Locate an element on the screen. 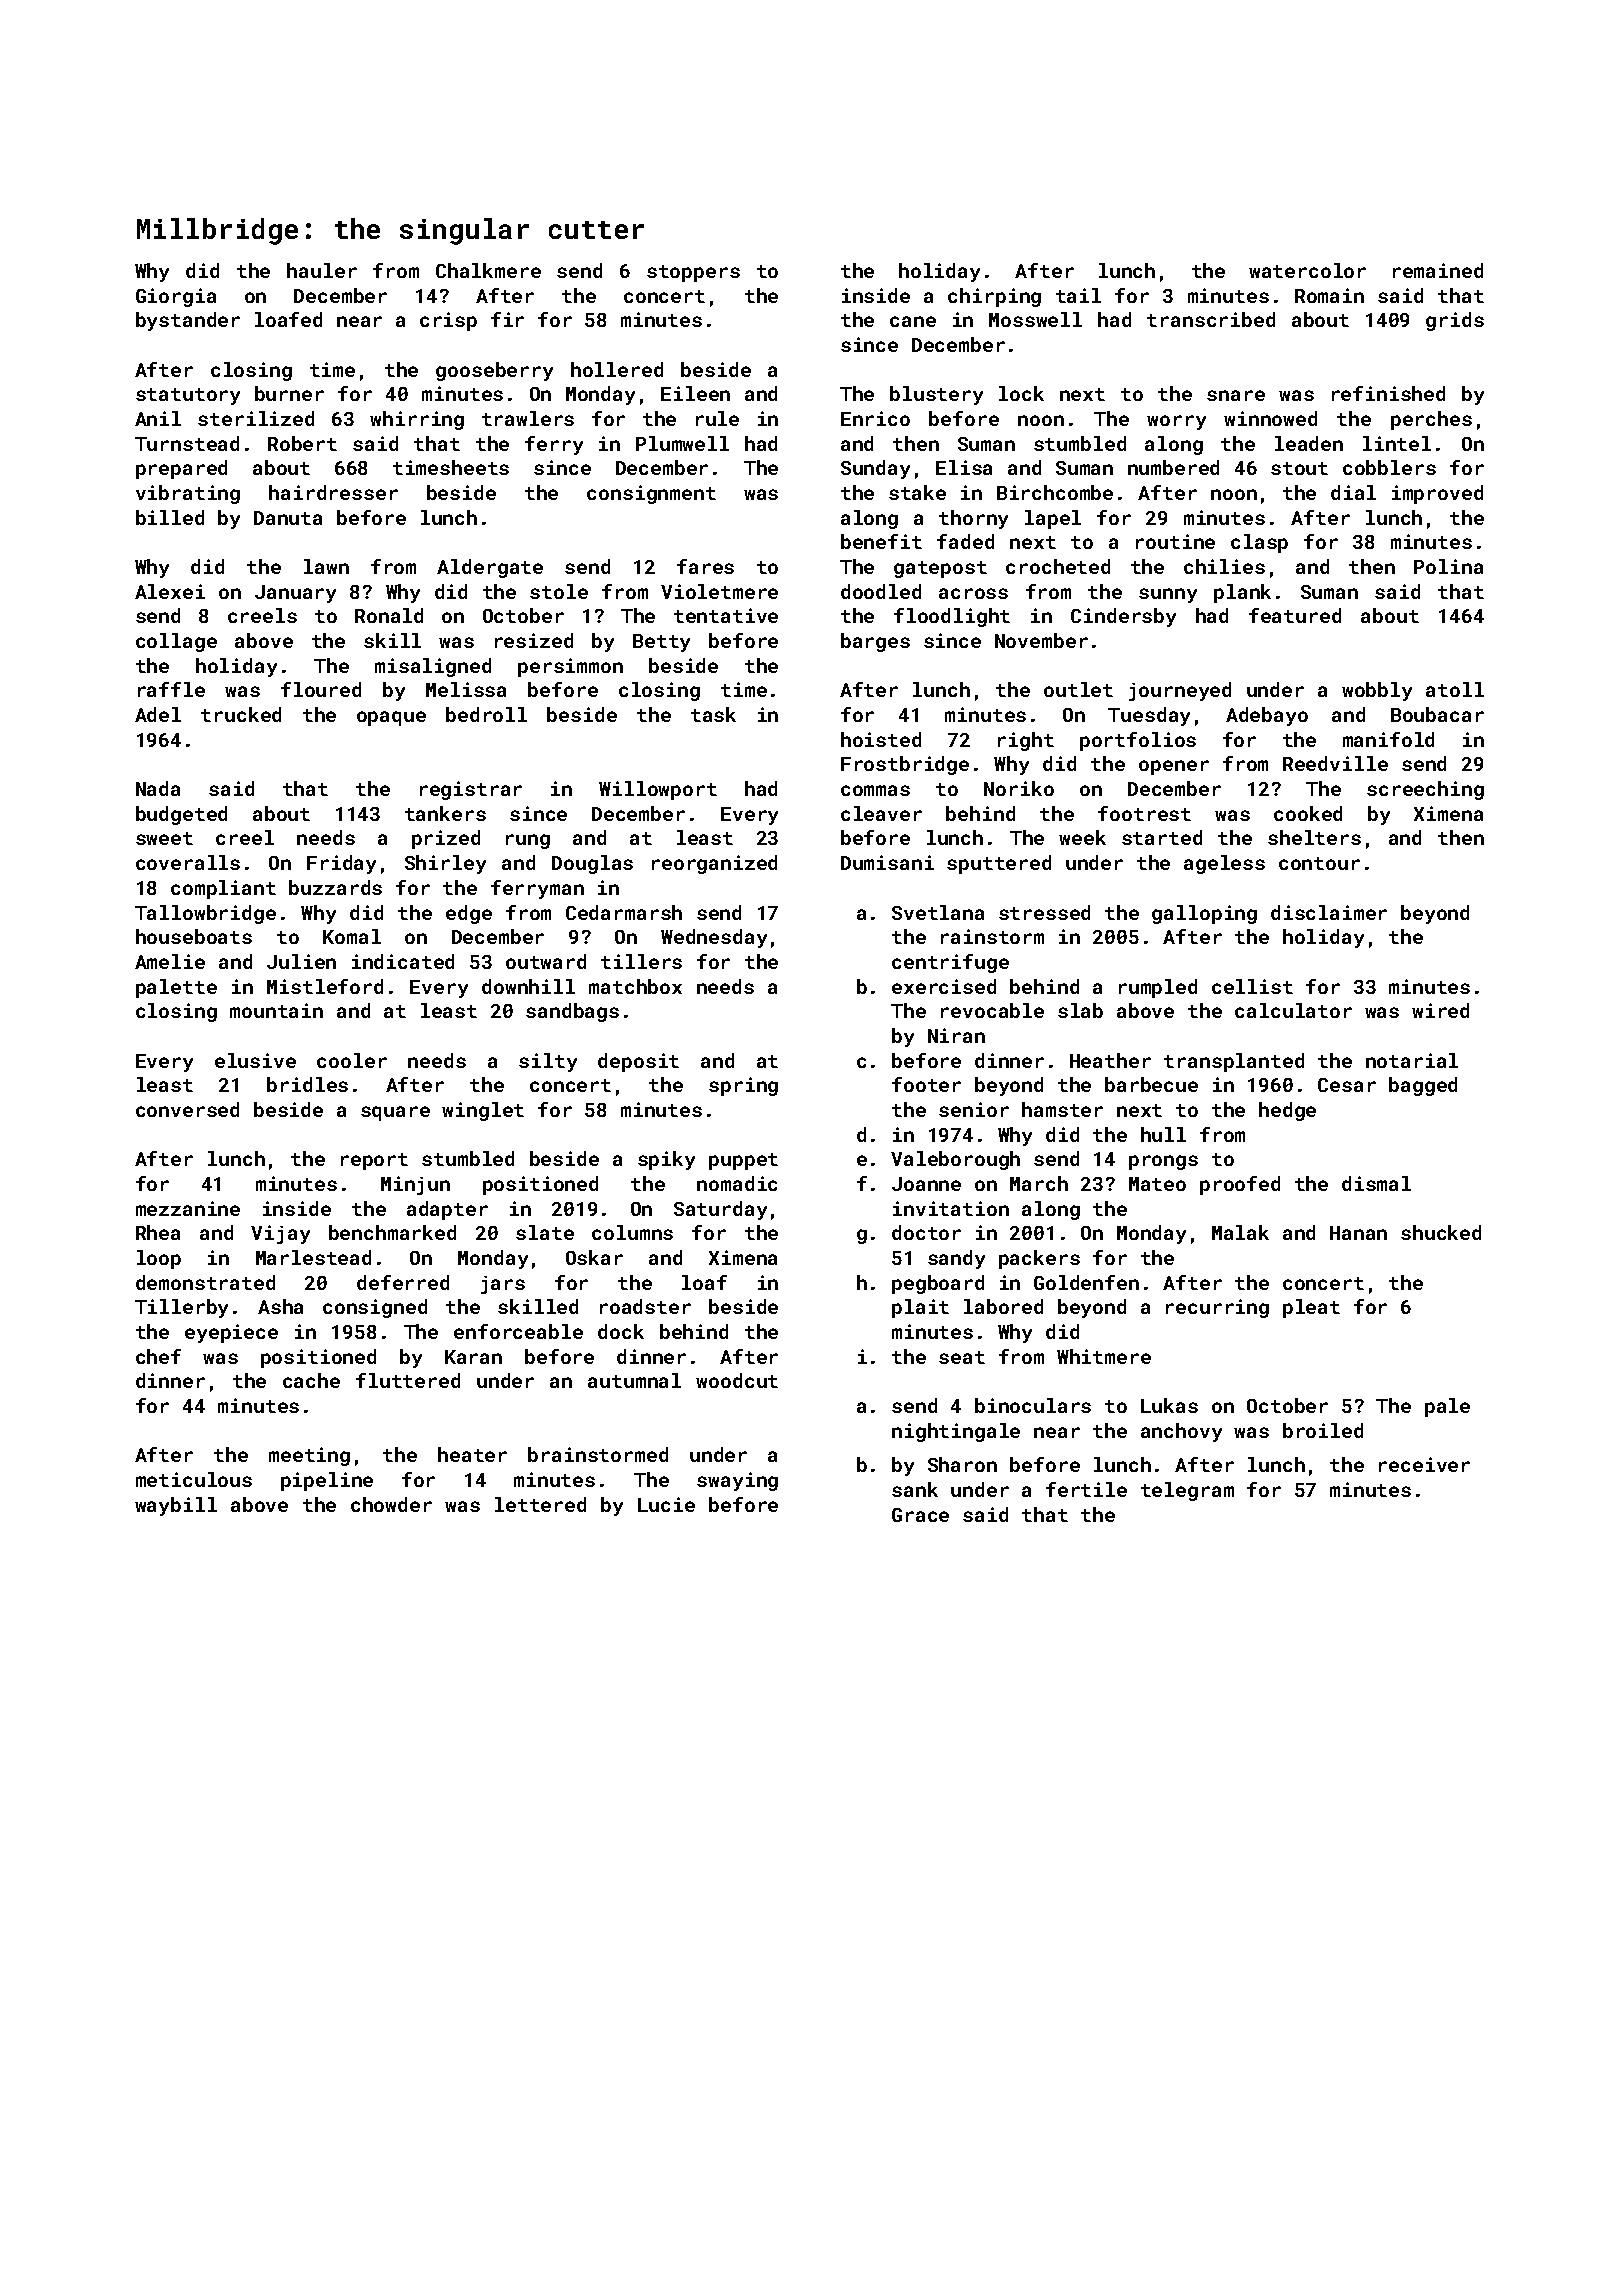  tankers is located at coordinates (445, 813).
